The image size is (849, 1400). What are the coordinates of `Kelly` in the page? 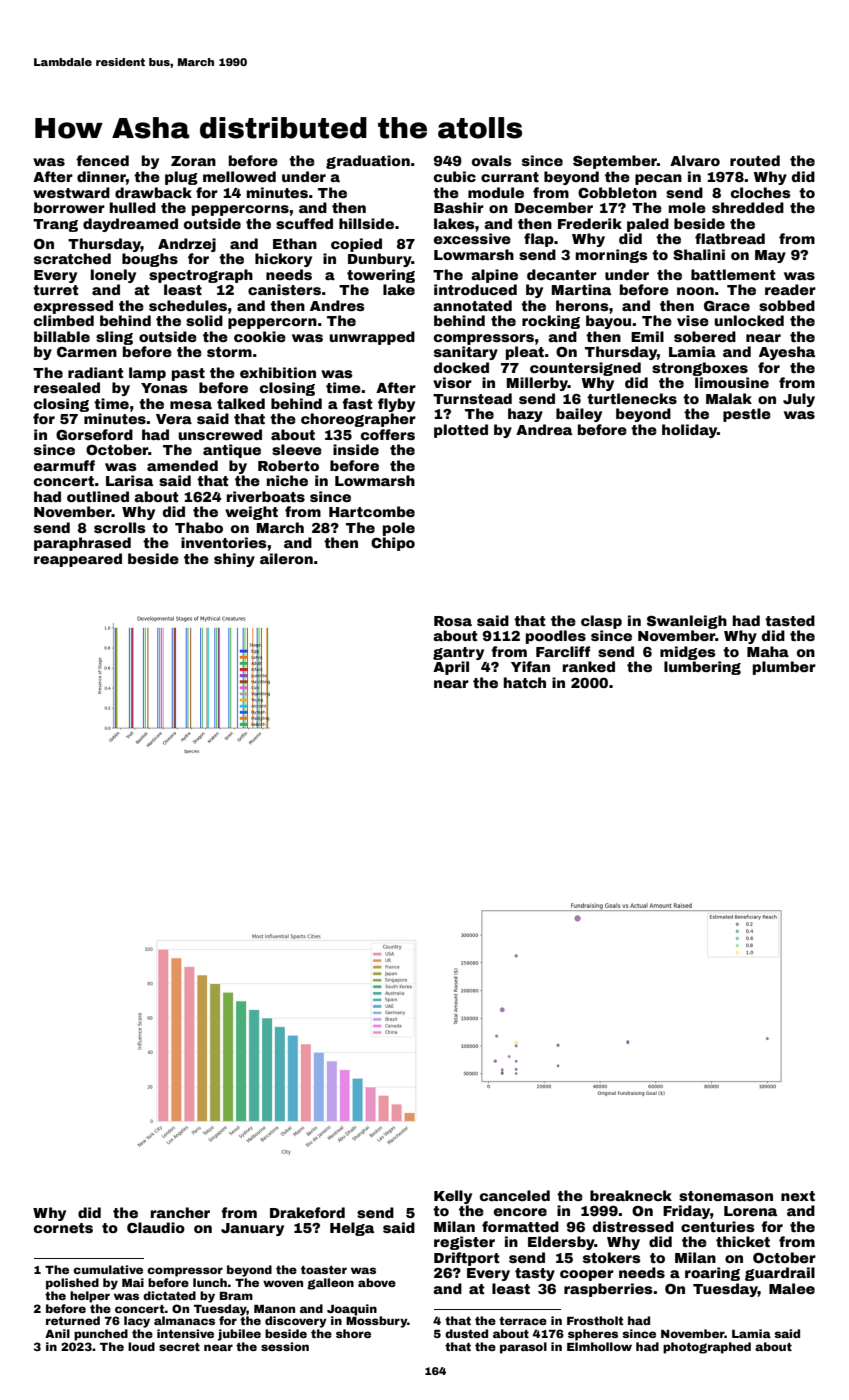 It's located at (453, 1197).
